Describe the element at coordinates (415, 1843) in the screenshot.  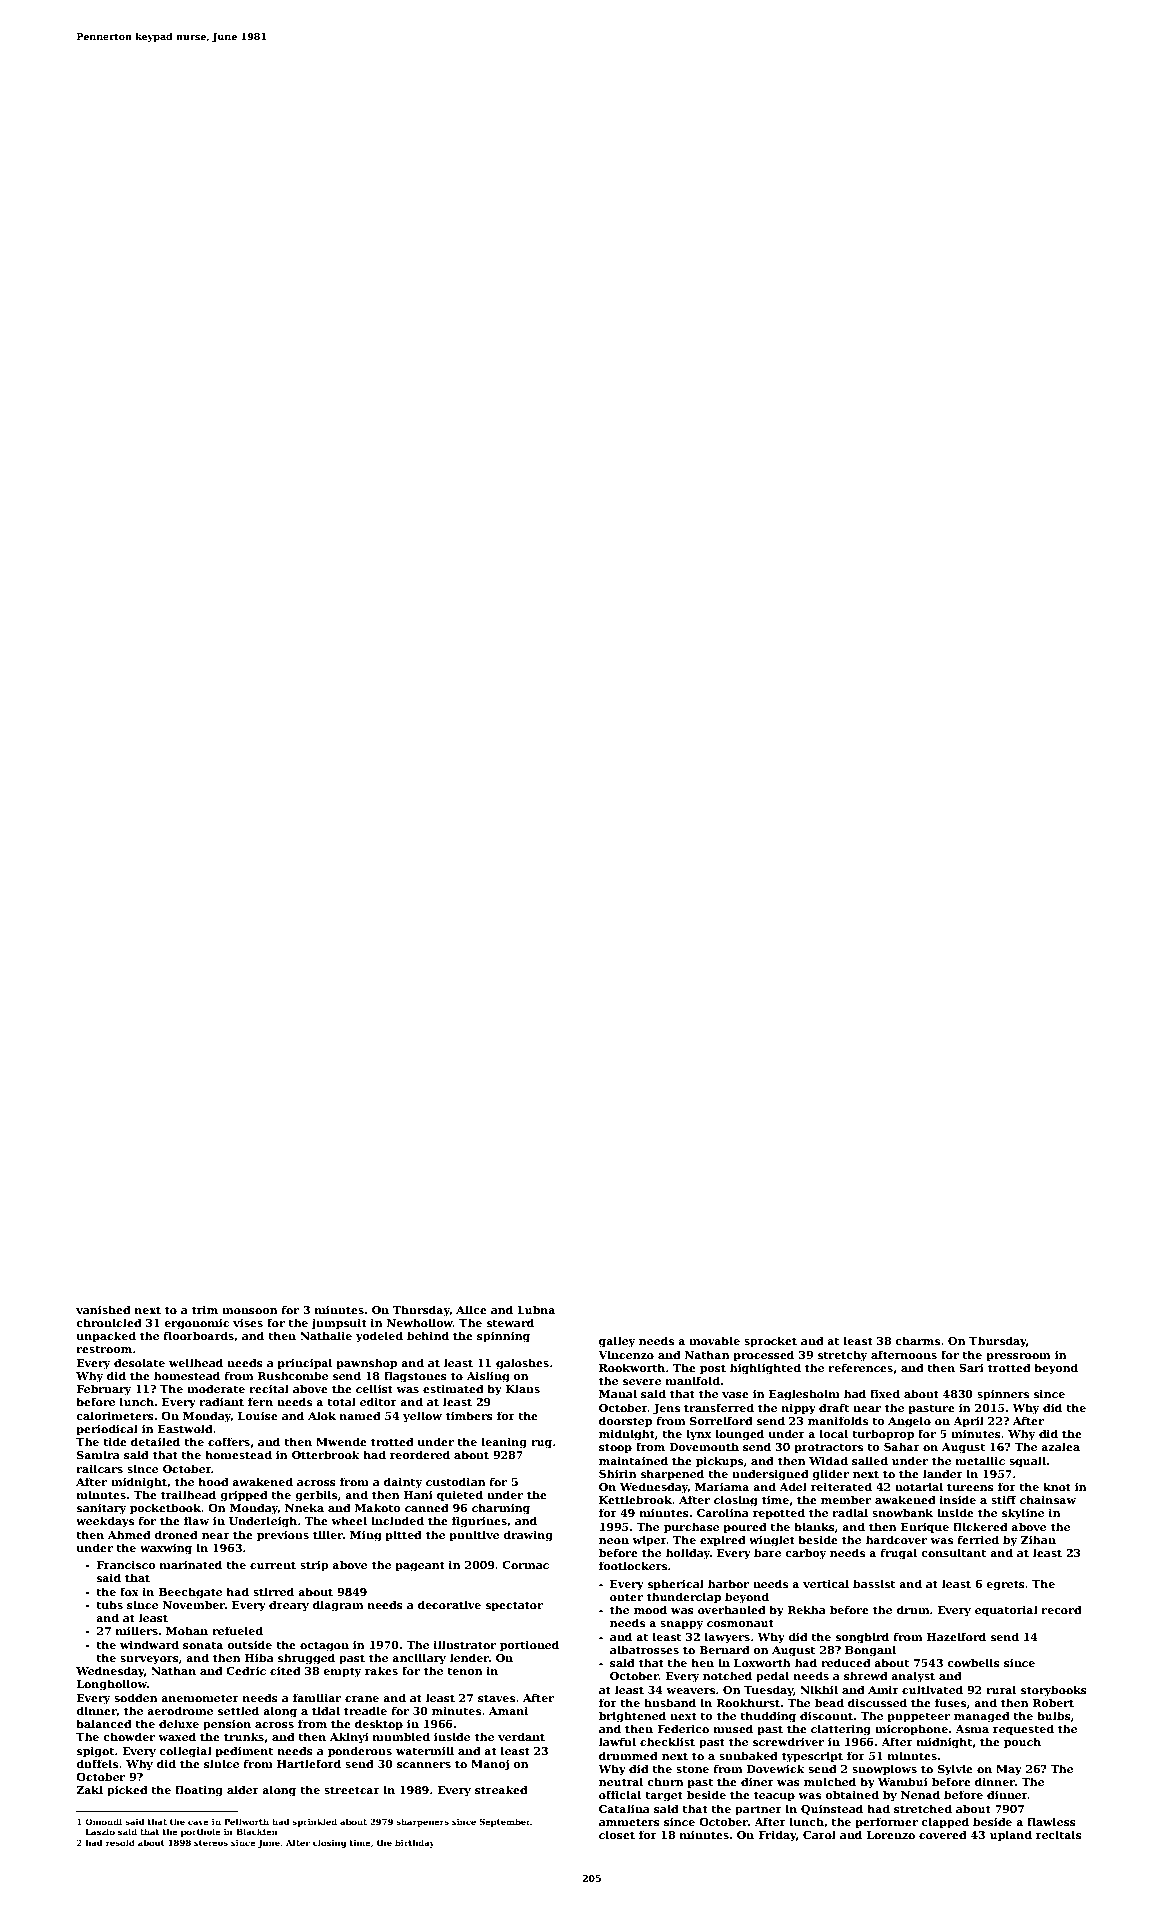
I see `birthday` at that location.
